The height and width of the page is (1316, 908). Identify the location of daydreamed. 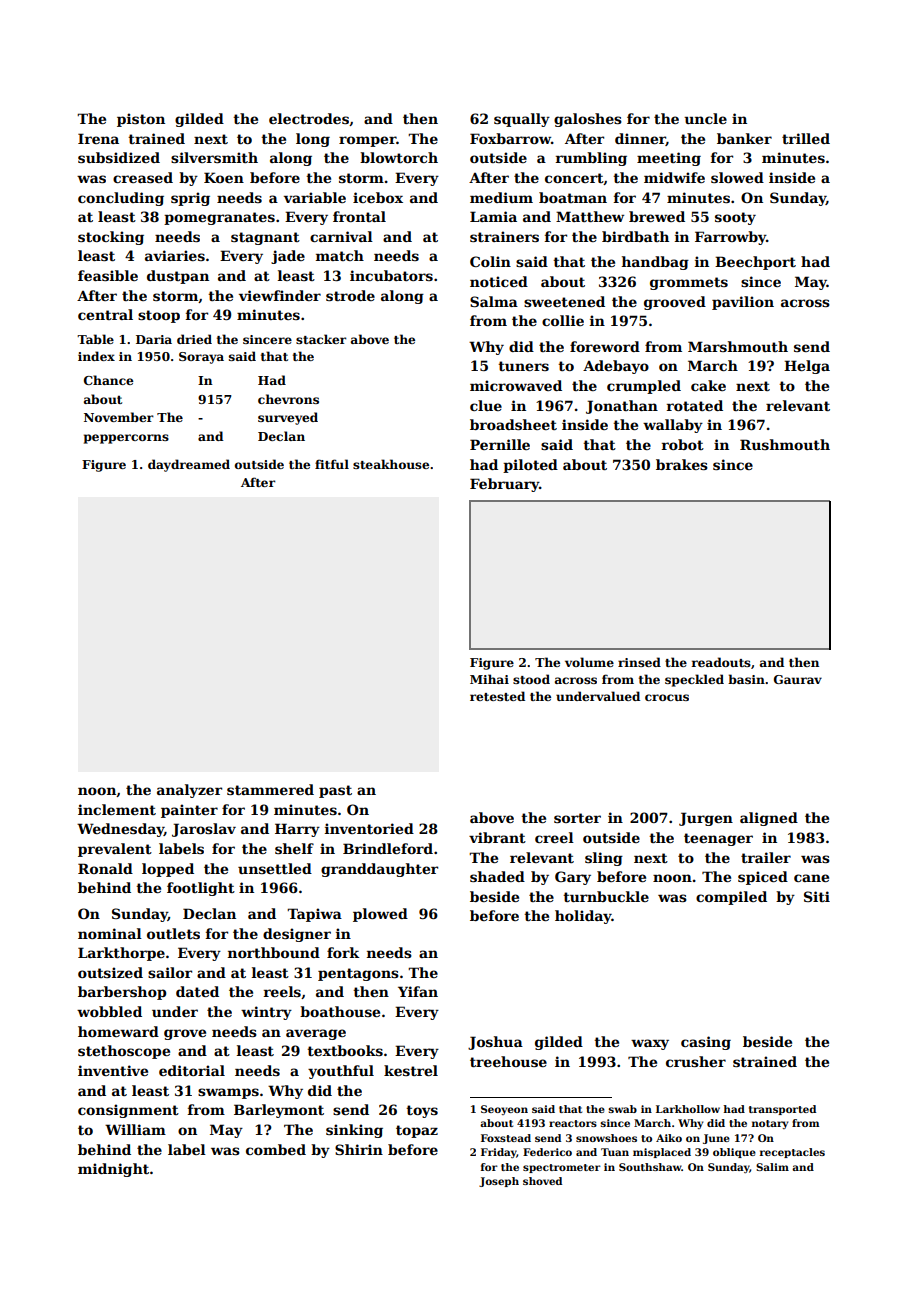
(189, 465).
